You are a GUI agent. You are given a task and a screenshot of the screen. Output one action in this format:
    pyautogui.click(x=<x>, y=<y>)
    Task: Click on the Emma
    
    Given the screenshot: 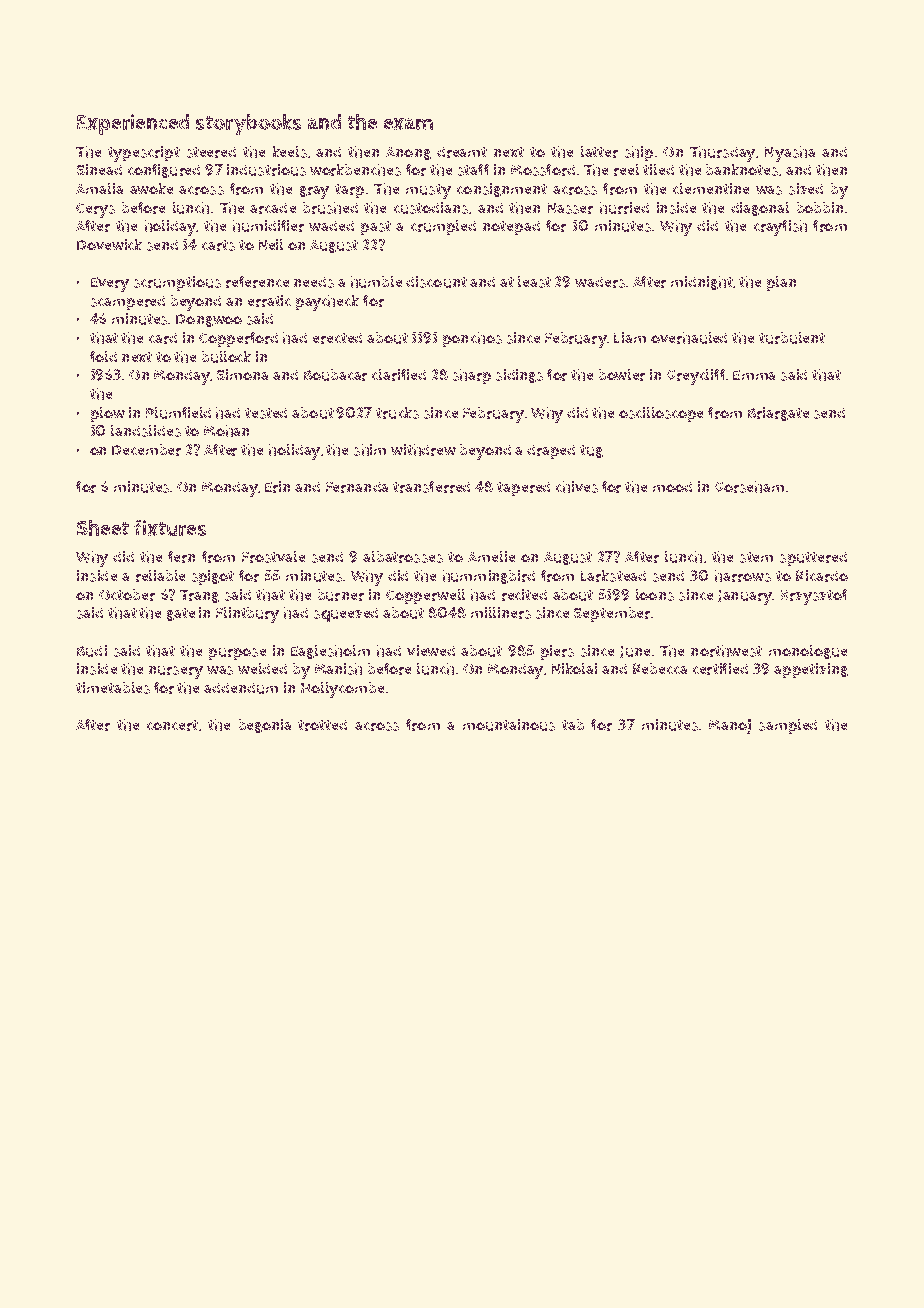 What is the action you would take?
    pyautogui.click(x=754, y=375)
